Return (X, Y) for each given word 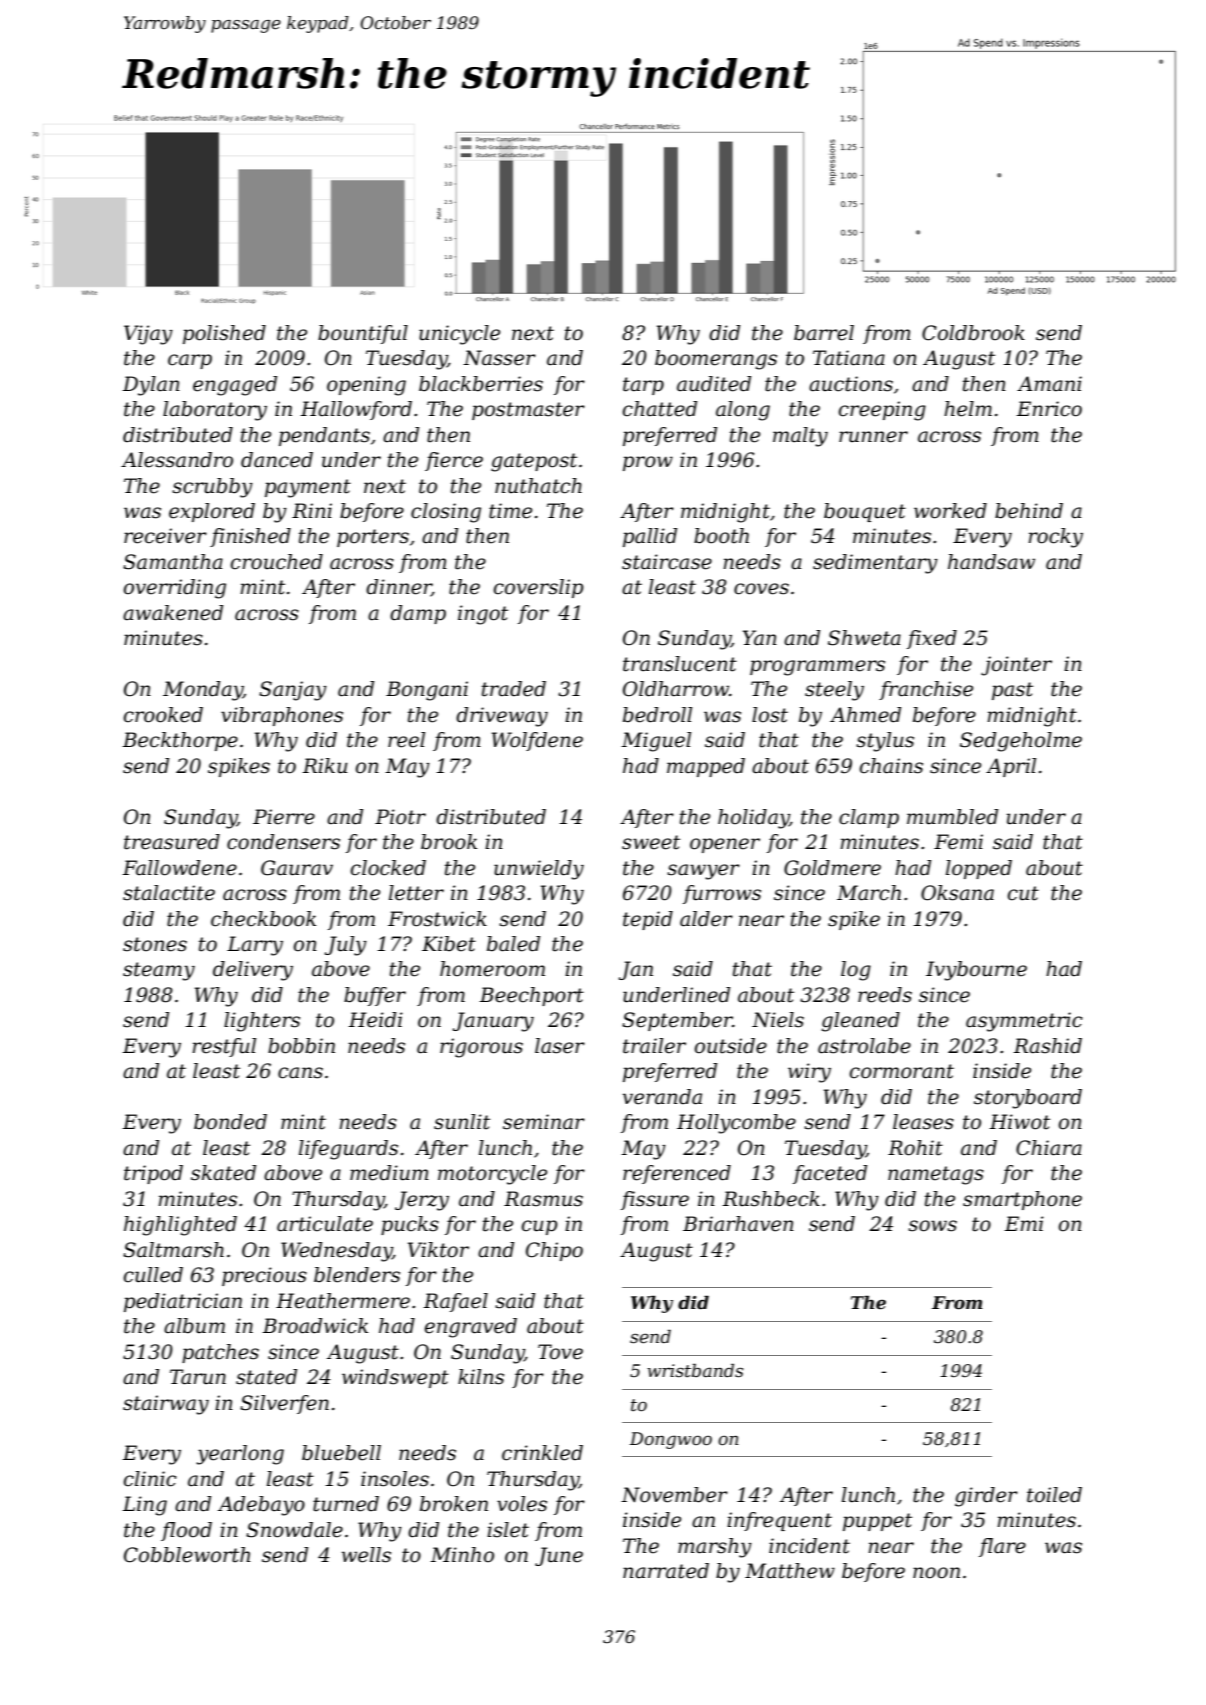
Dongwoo (671, 1440)
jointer (1016, 666)
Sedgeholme (1021, 742)
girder (986, 1497)
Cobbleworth (187, 1555)
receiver (165, 536)
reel (406, 740)
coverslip (539, 588)
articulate (325, 1224)
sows (932, 1226)
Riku (325, 766)
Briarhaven (738, 1224)
